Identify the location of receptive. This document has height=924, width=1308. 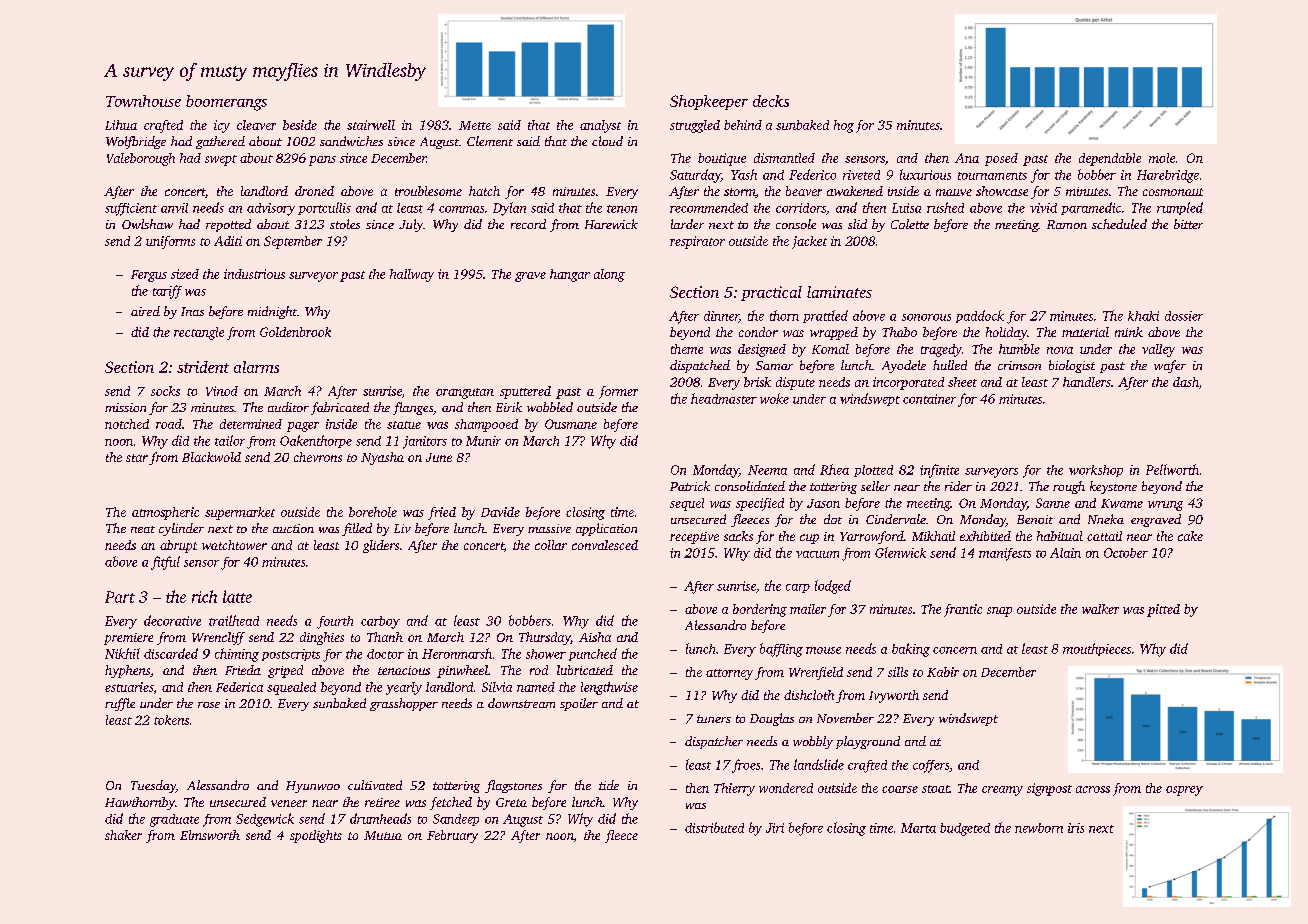
(694, 538).
